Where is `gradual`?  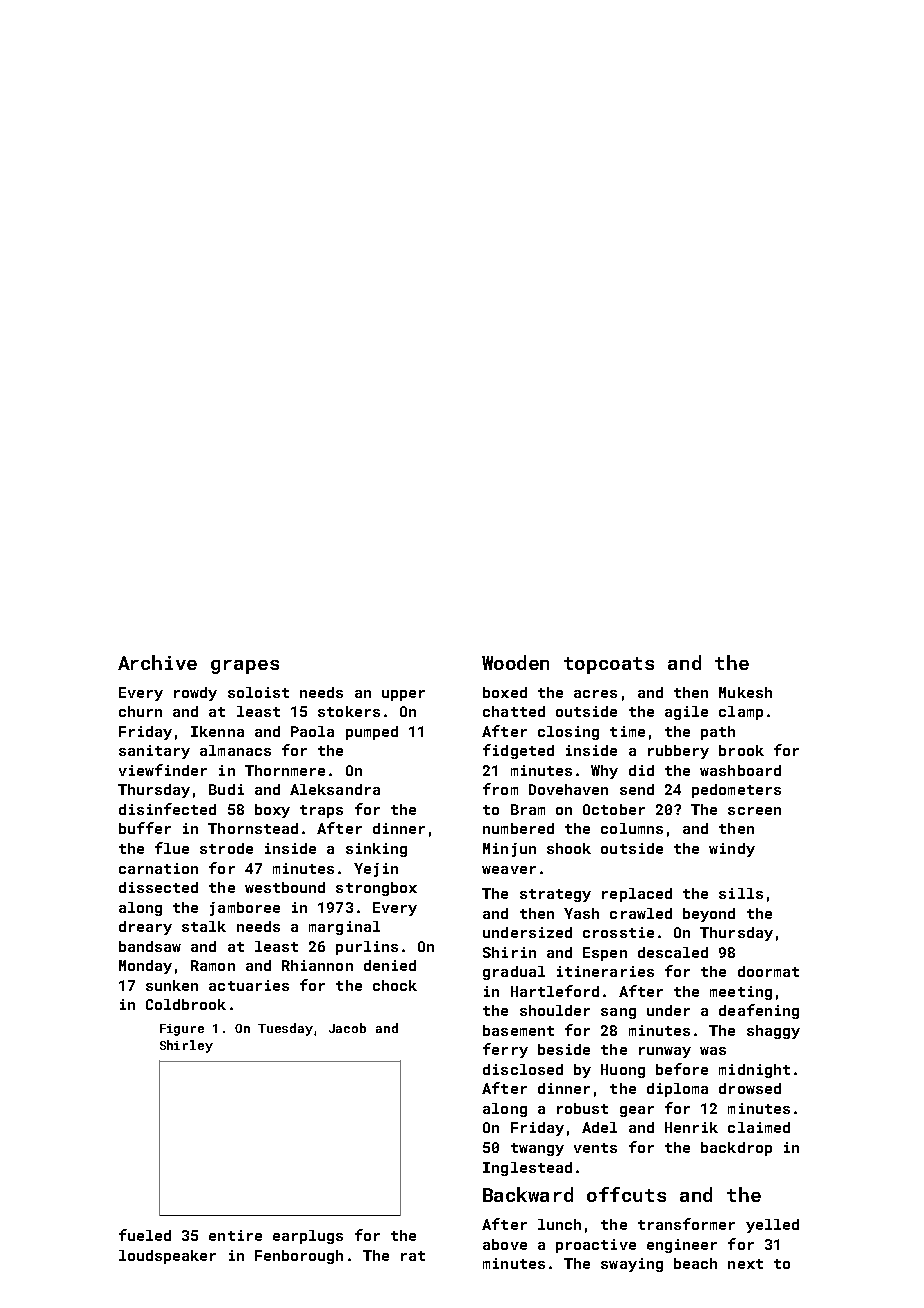
gradual is located at coordinates (514, 973).
